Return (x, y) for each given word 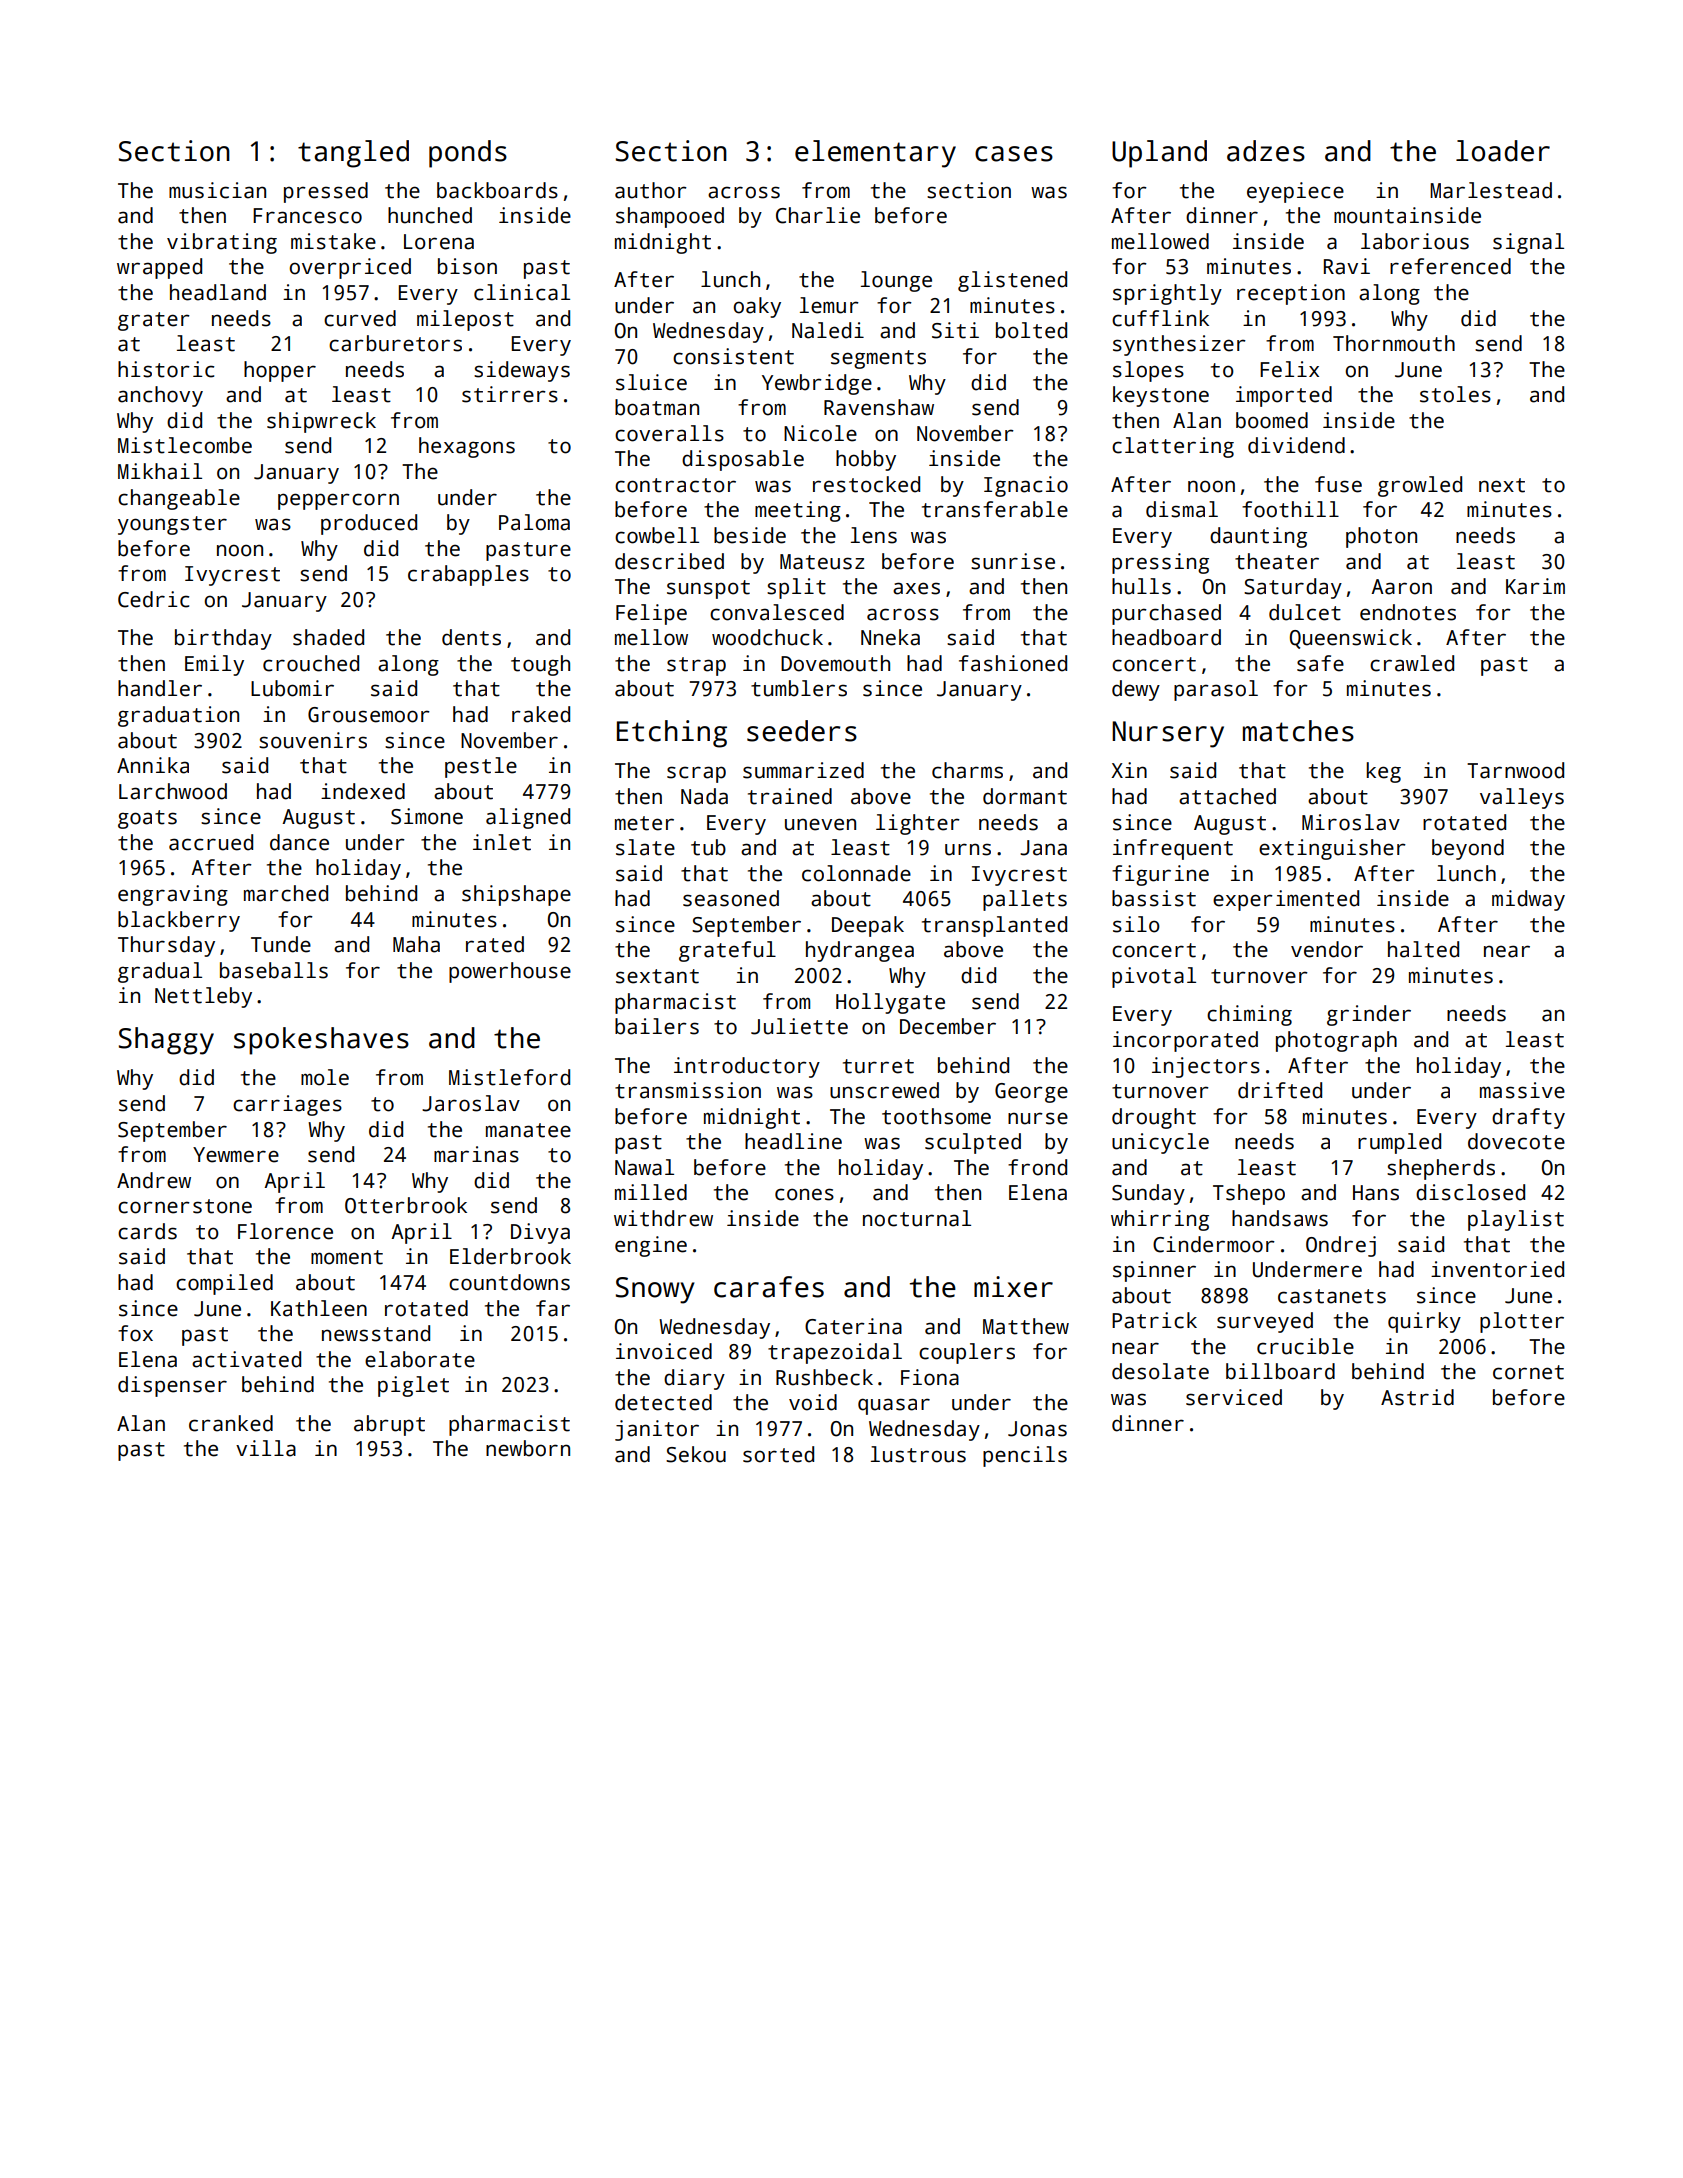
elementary (875, 154)
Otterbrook (406, 1205)
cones (804, 1194)
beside (750, 535)
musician (217, 190)
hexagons (467, 447)
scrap (696, 774)
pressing (1160, 563)
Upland (1159, 154)
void (813, 1402)
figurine (1160, 875)
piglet (413, 1386)
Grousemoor (369, 715)
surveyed (1265, 1322)
